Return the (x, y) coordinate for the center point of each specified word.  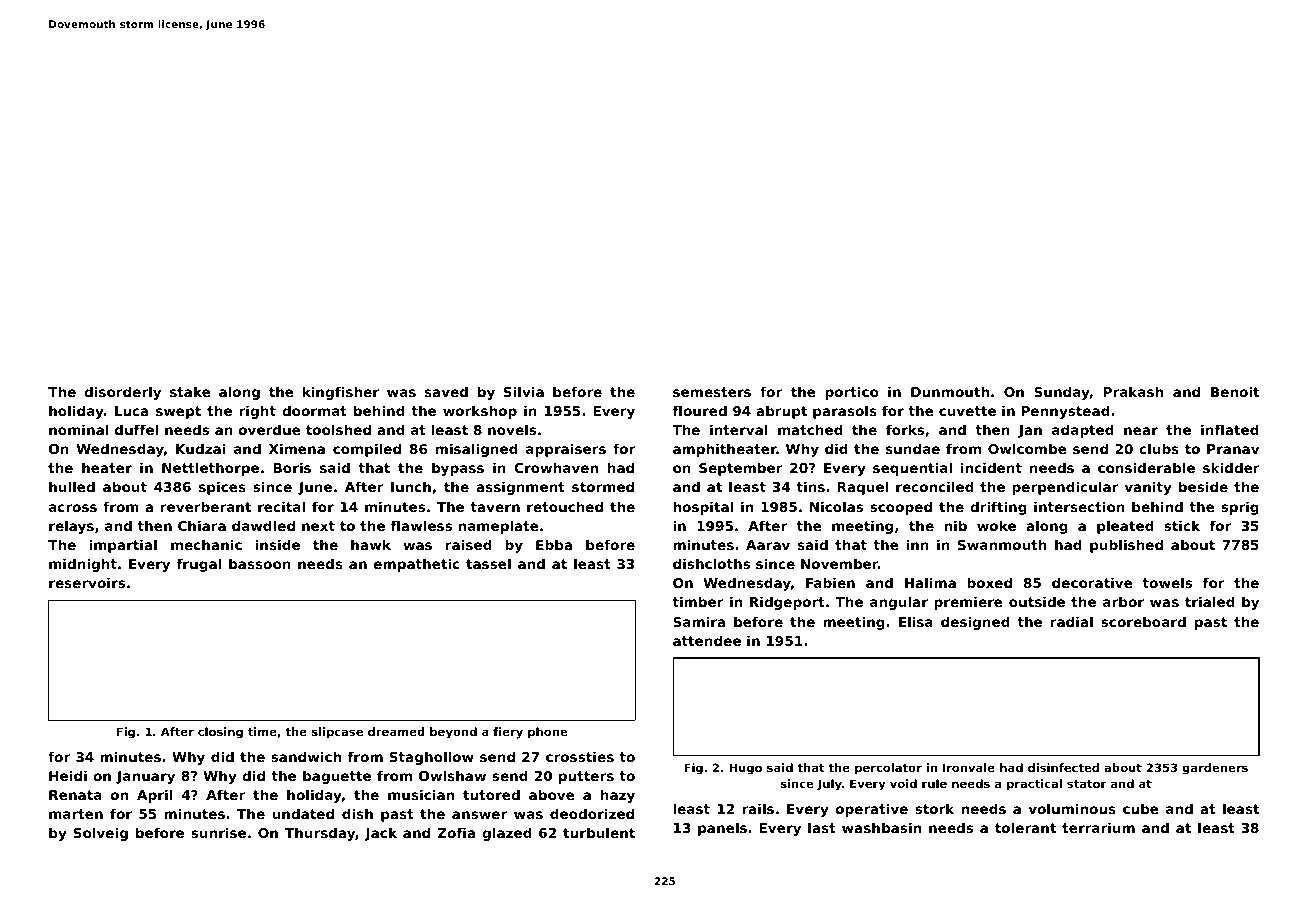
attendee (707, 640)
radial (1072, 621)
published (1126, 546)
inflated (1230, 429)
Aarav (768, 545)
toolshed (338, 429)
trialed (1210, 601)
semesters (712, 392)
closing (220, 733)
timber (698, 601)
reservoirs (87, 582)
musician (421, 794)
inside (278, 544)
